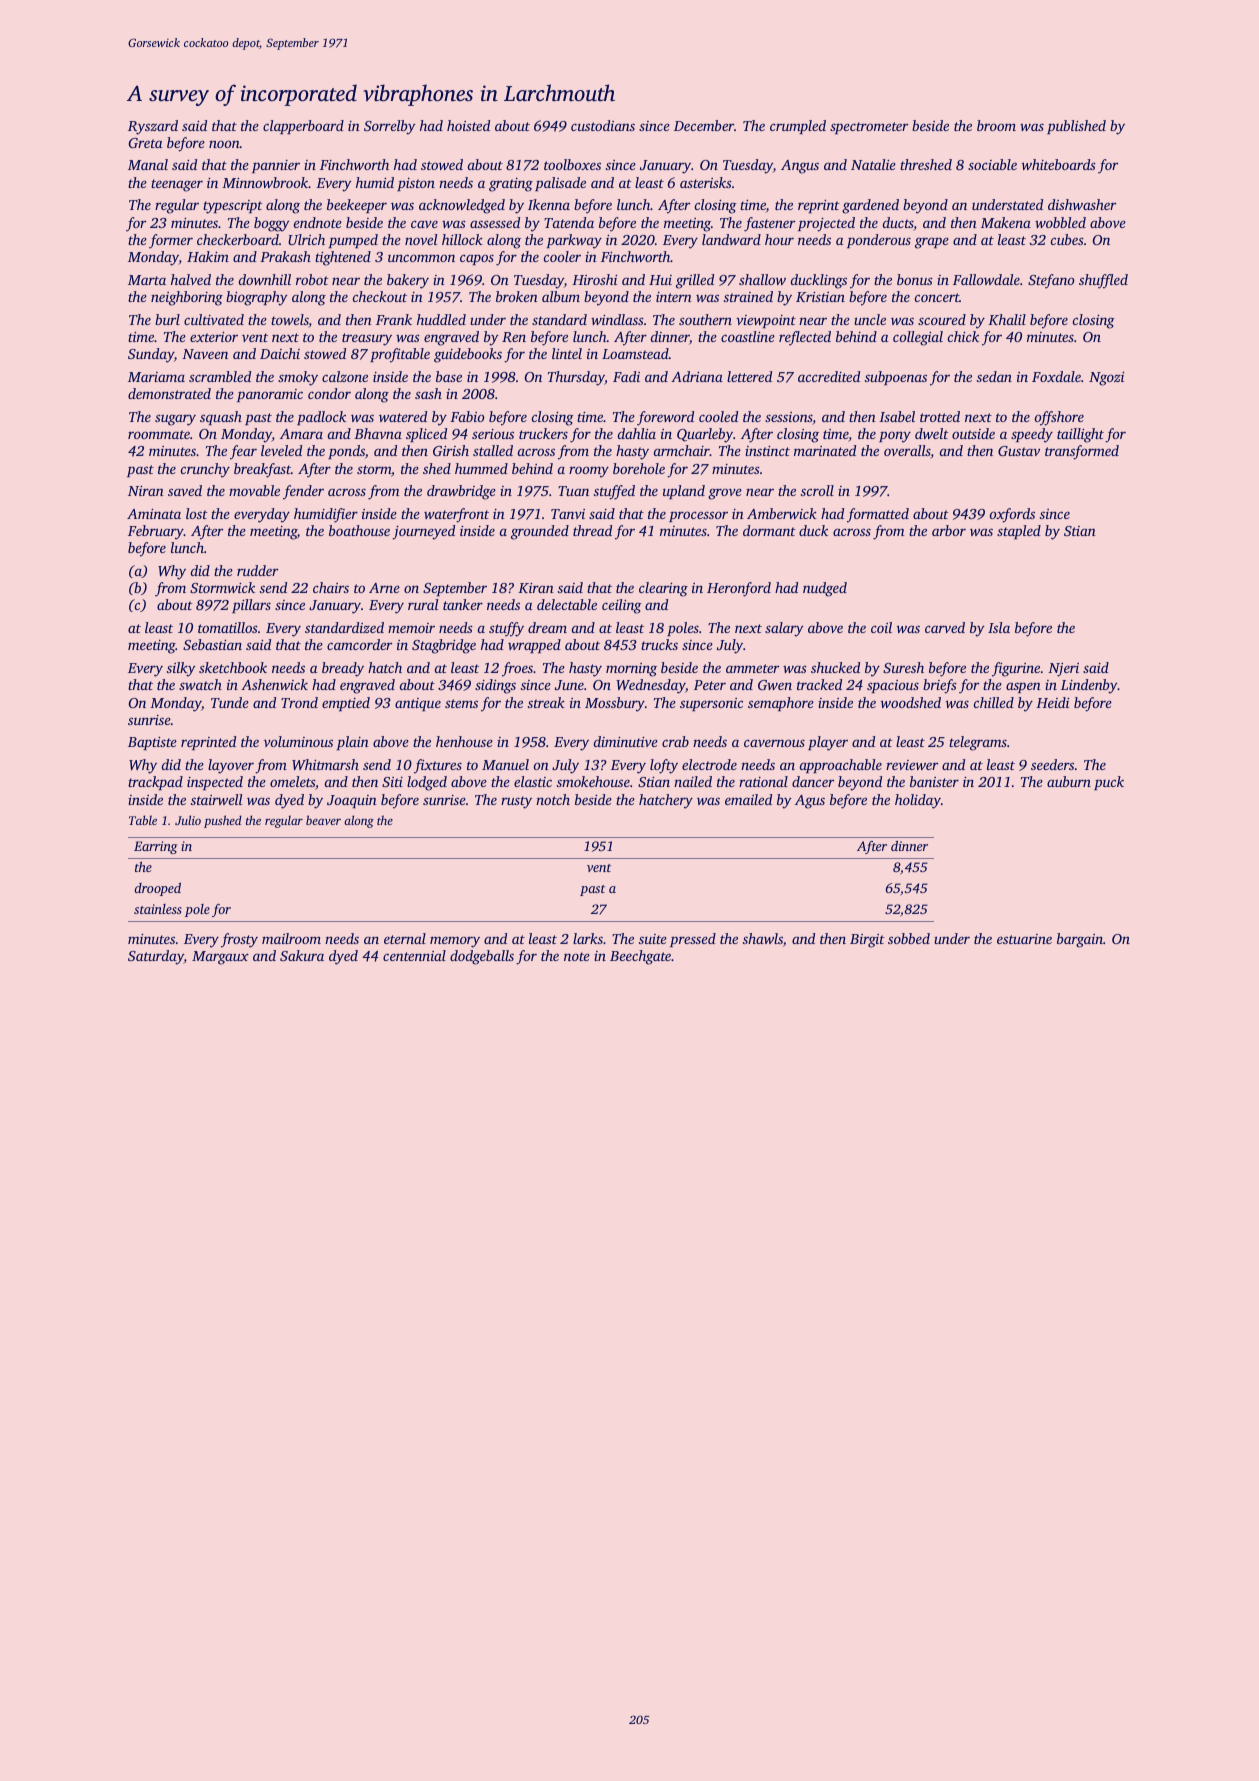 This screenshot has width=1259, height=1781. Describe the element at coordinates (543, 433) in the screenshot. I see `truckers` at that location.
